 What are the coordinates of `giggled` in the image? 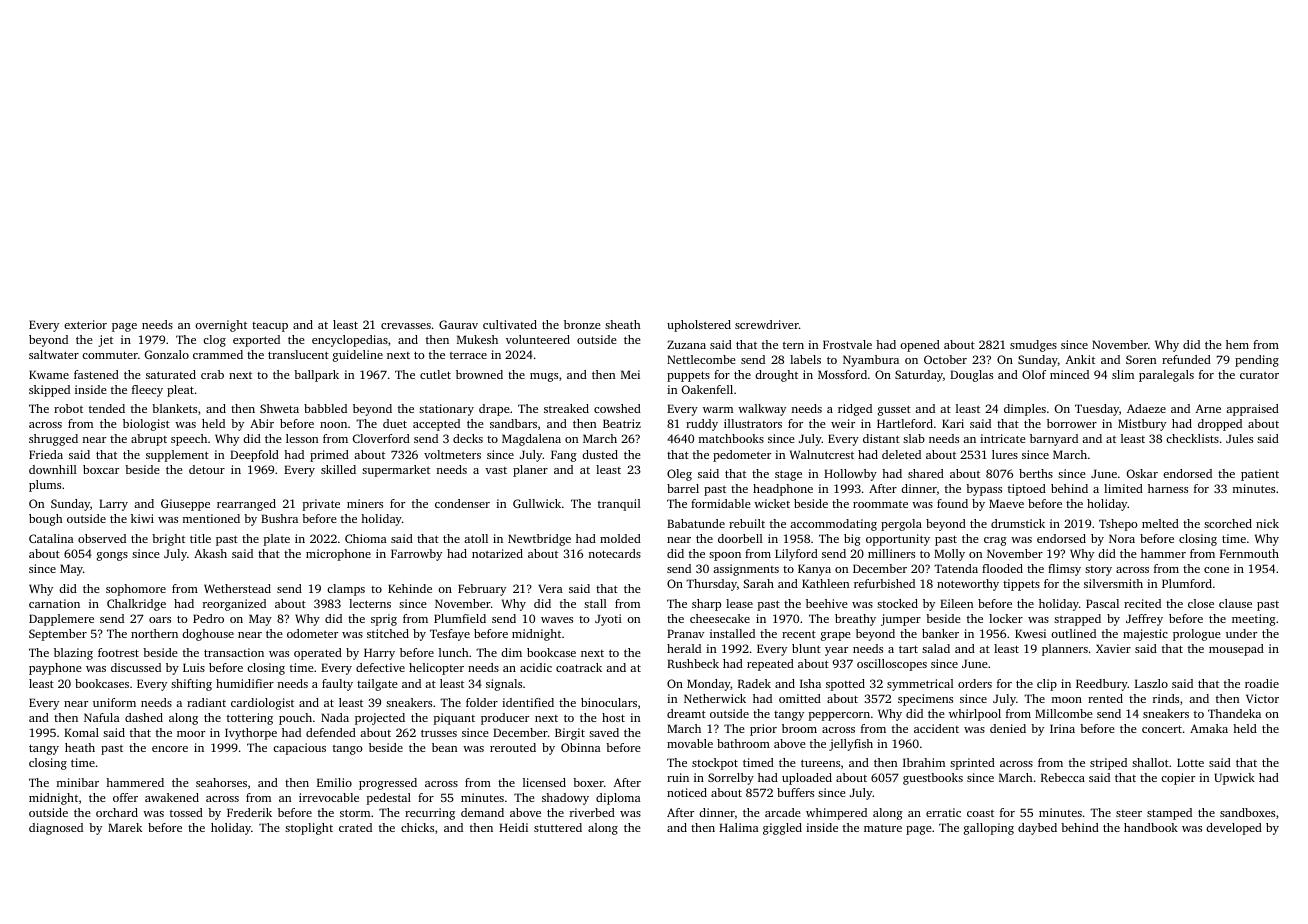 It's located at (782, 829).
